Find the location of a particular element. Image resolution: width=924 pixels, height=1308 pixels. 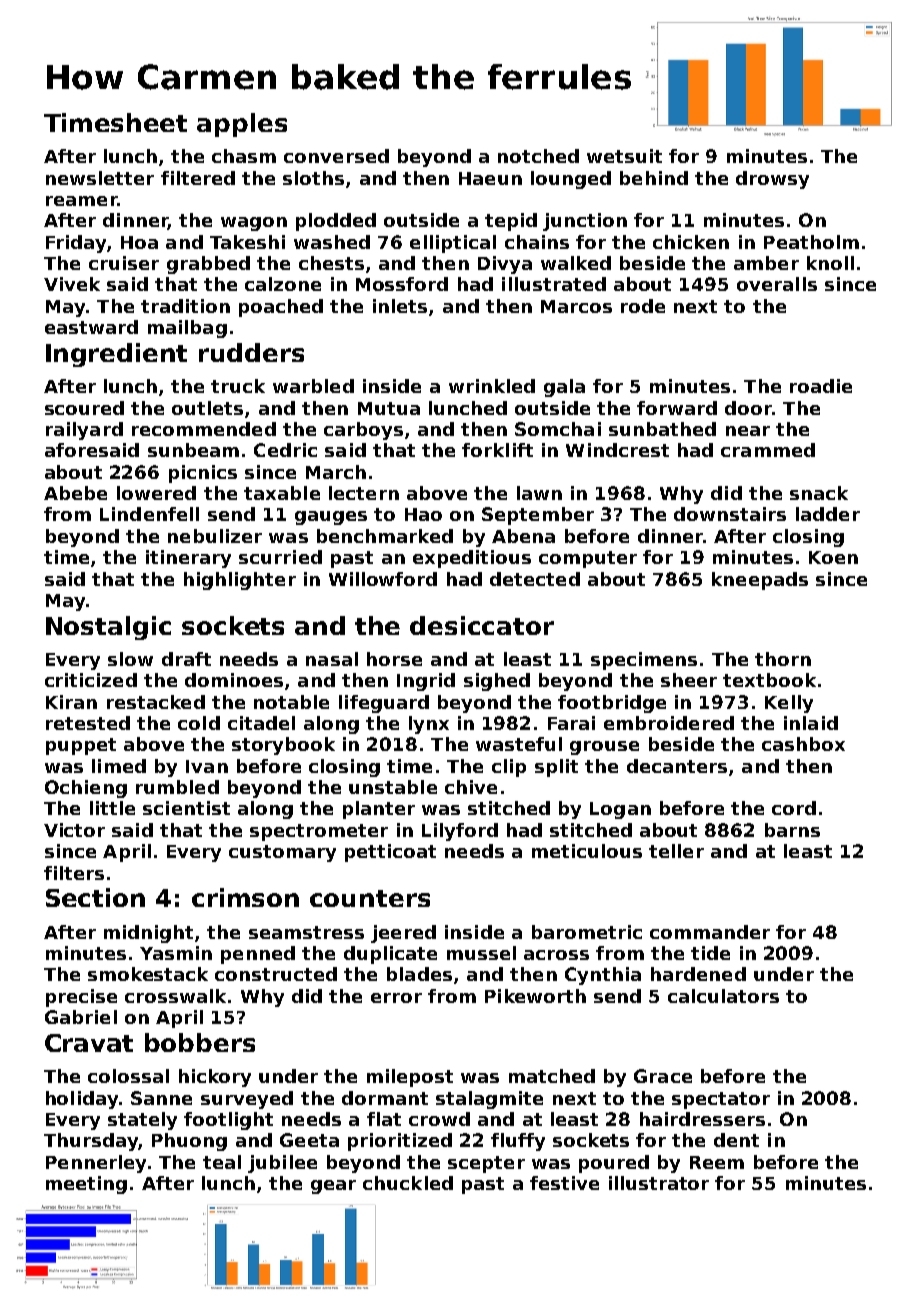

rode is located at coordinates (643, 306).
